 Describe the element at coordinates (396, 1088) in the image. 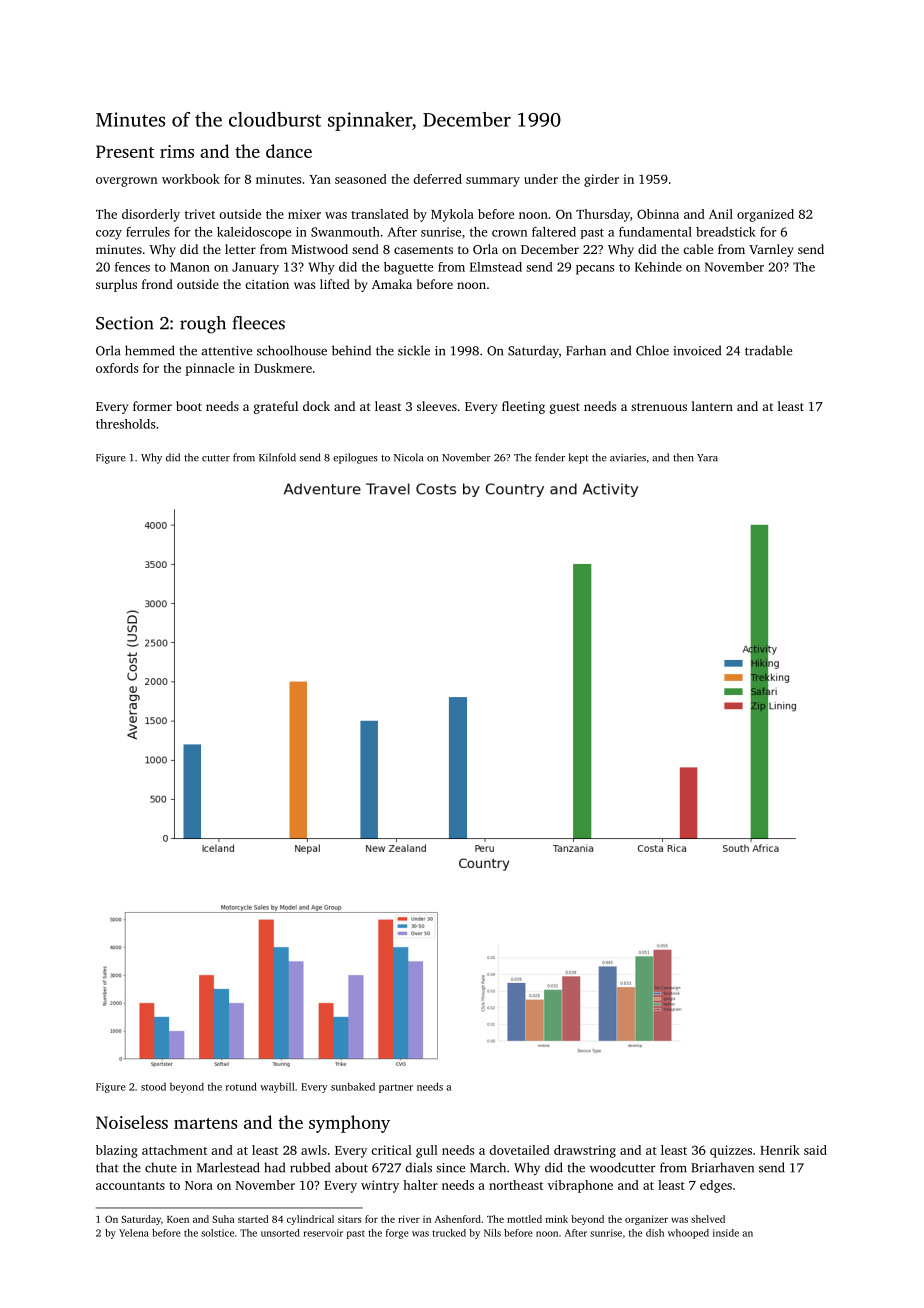

I see `partner` at that location.
